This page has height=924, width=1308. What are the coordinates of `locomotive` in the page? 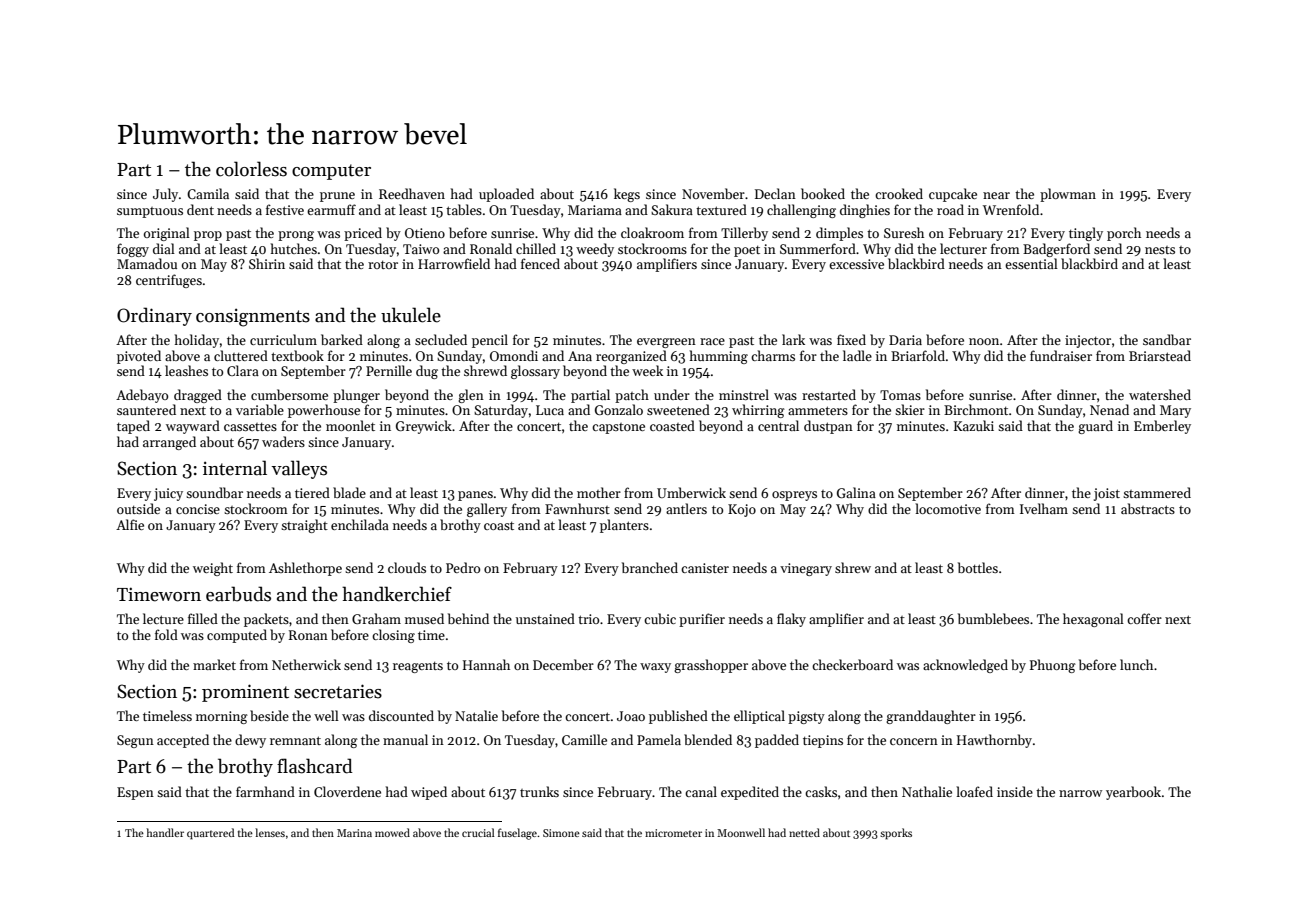 It's located at (948, 508).
